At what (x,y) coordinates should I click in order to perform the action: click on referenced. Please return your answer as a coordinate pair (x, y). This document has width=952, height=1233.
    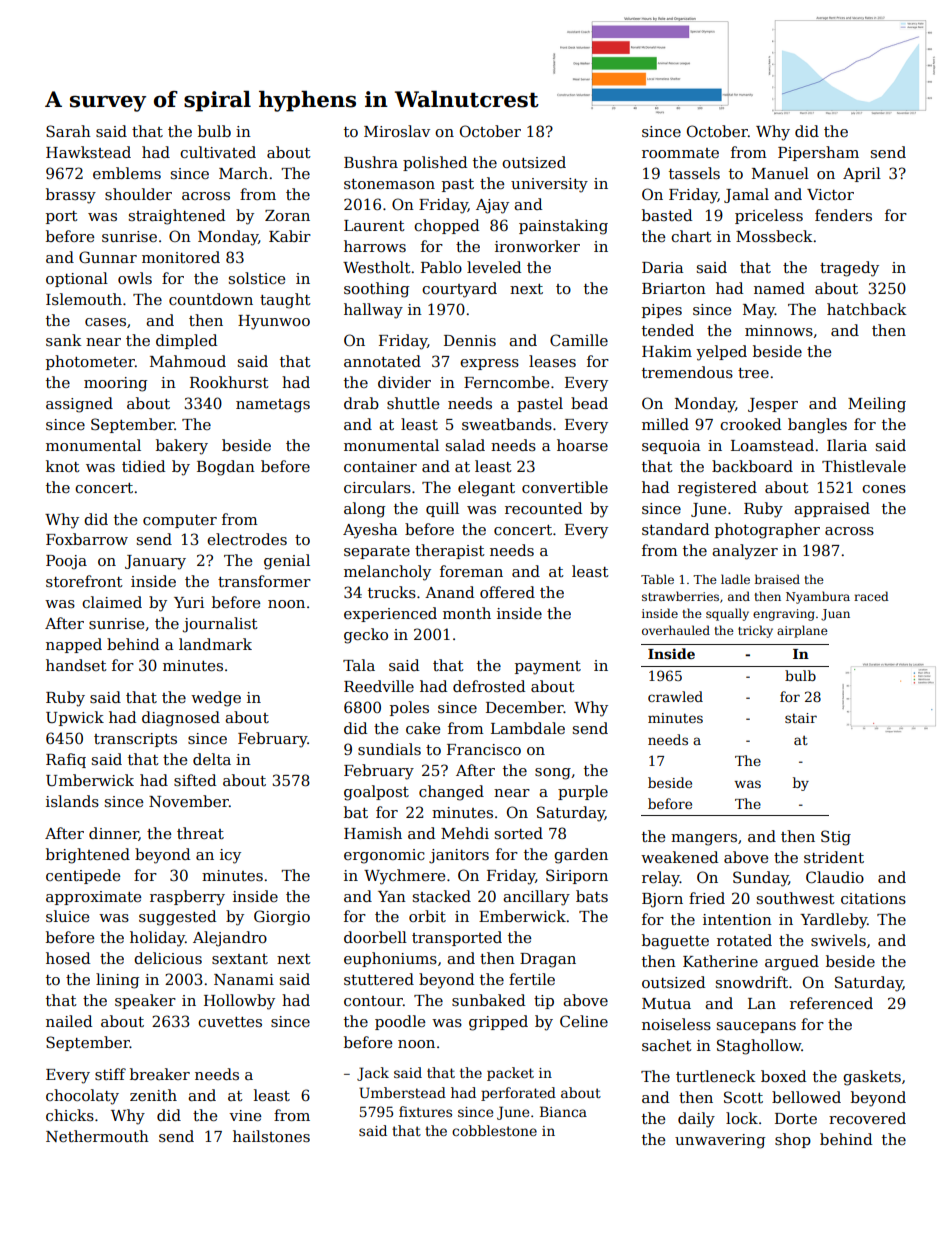
    Looking at the image, I should click on (831, 1003).
